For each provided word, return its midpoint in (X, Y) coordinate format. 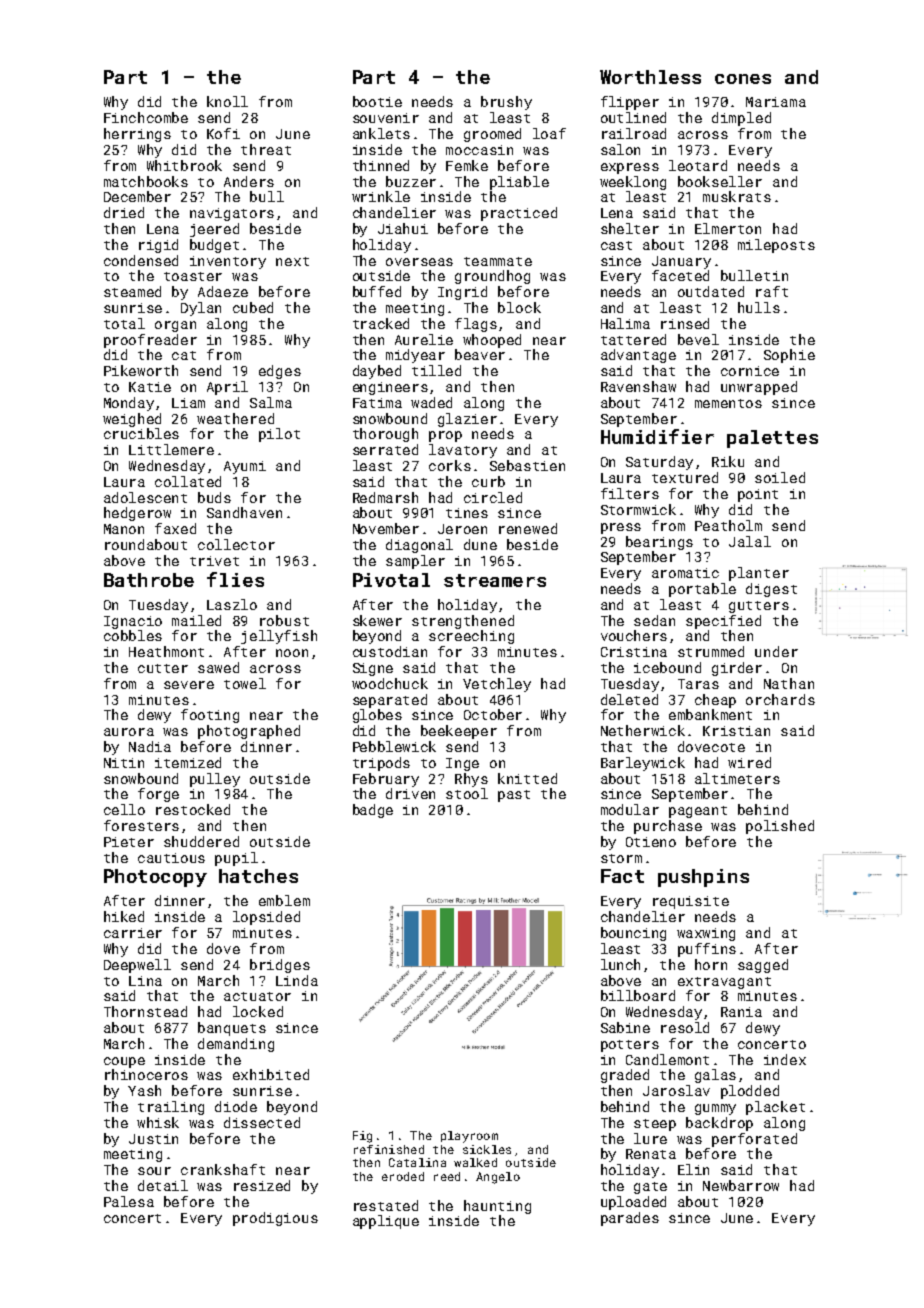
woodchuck (390, 683)
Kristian (736, 731)
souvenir (386, 118)
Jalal (750, 541)
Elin (693, 1169)
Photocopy (155, 878)
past (514, 796)
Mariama (776, 102)
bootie (377, 101)
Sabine (625, 1027)
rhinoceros (146, 1074)
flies (235, 579)
